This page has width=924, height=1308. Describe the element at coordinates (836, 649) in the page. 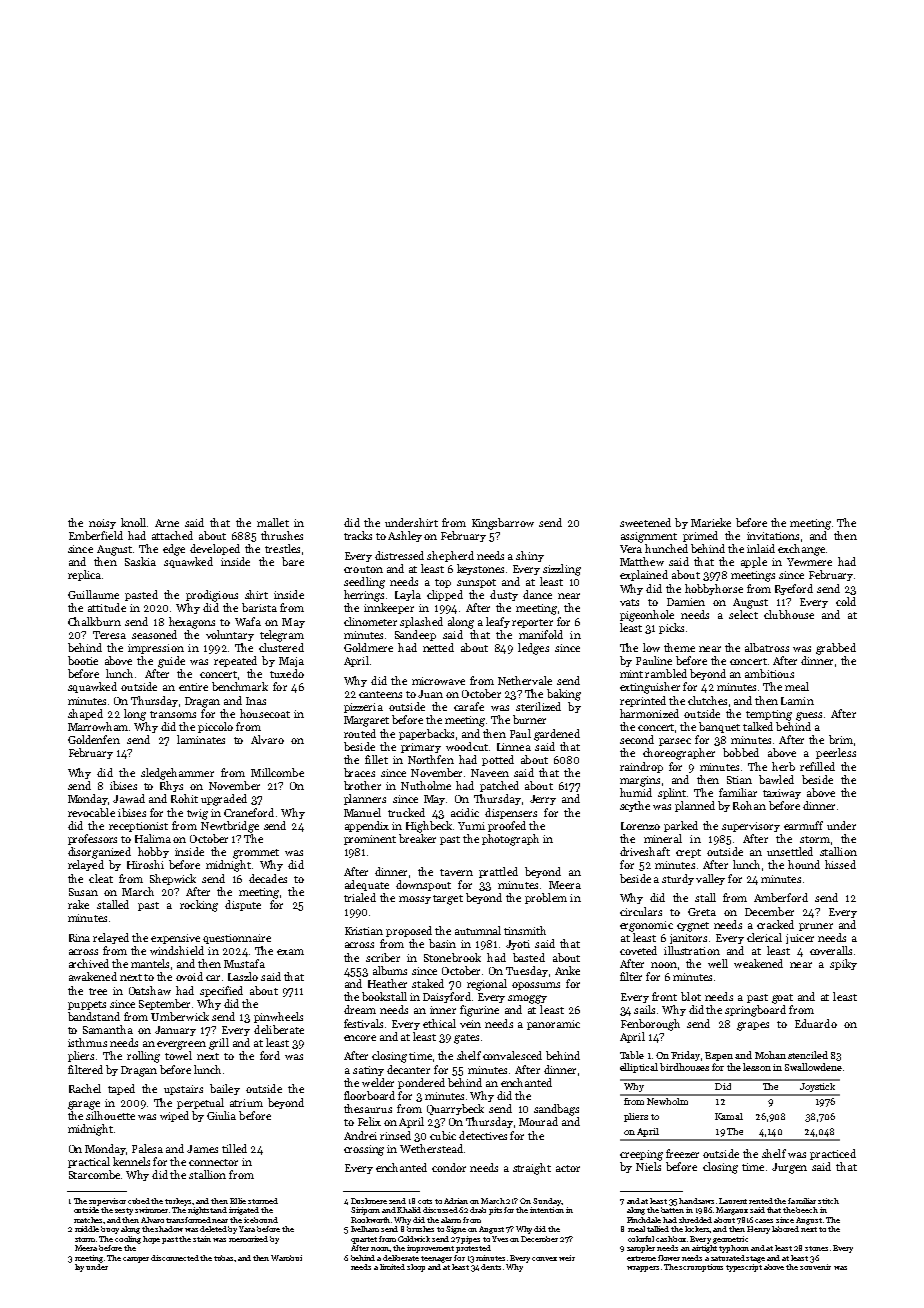

I see `grabbed` at that location.
